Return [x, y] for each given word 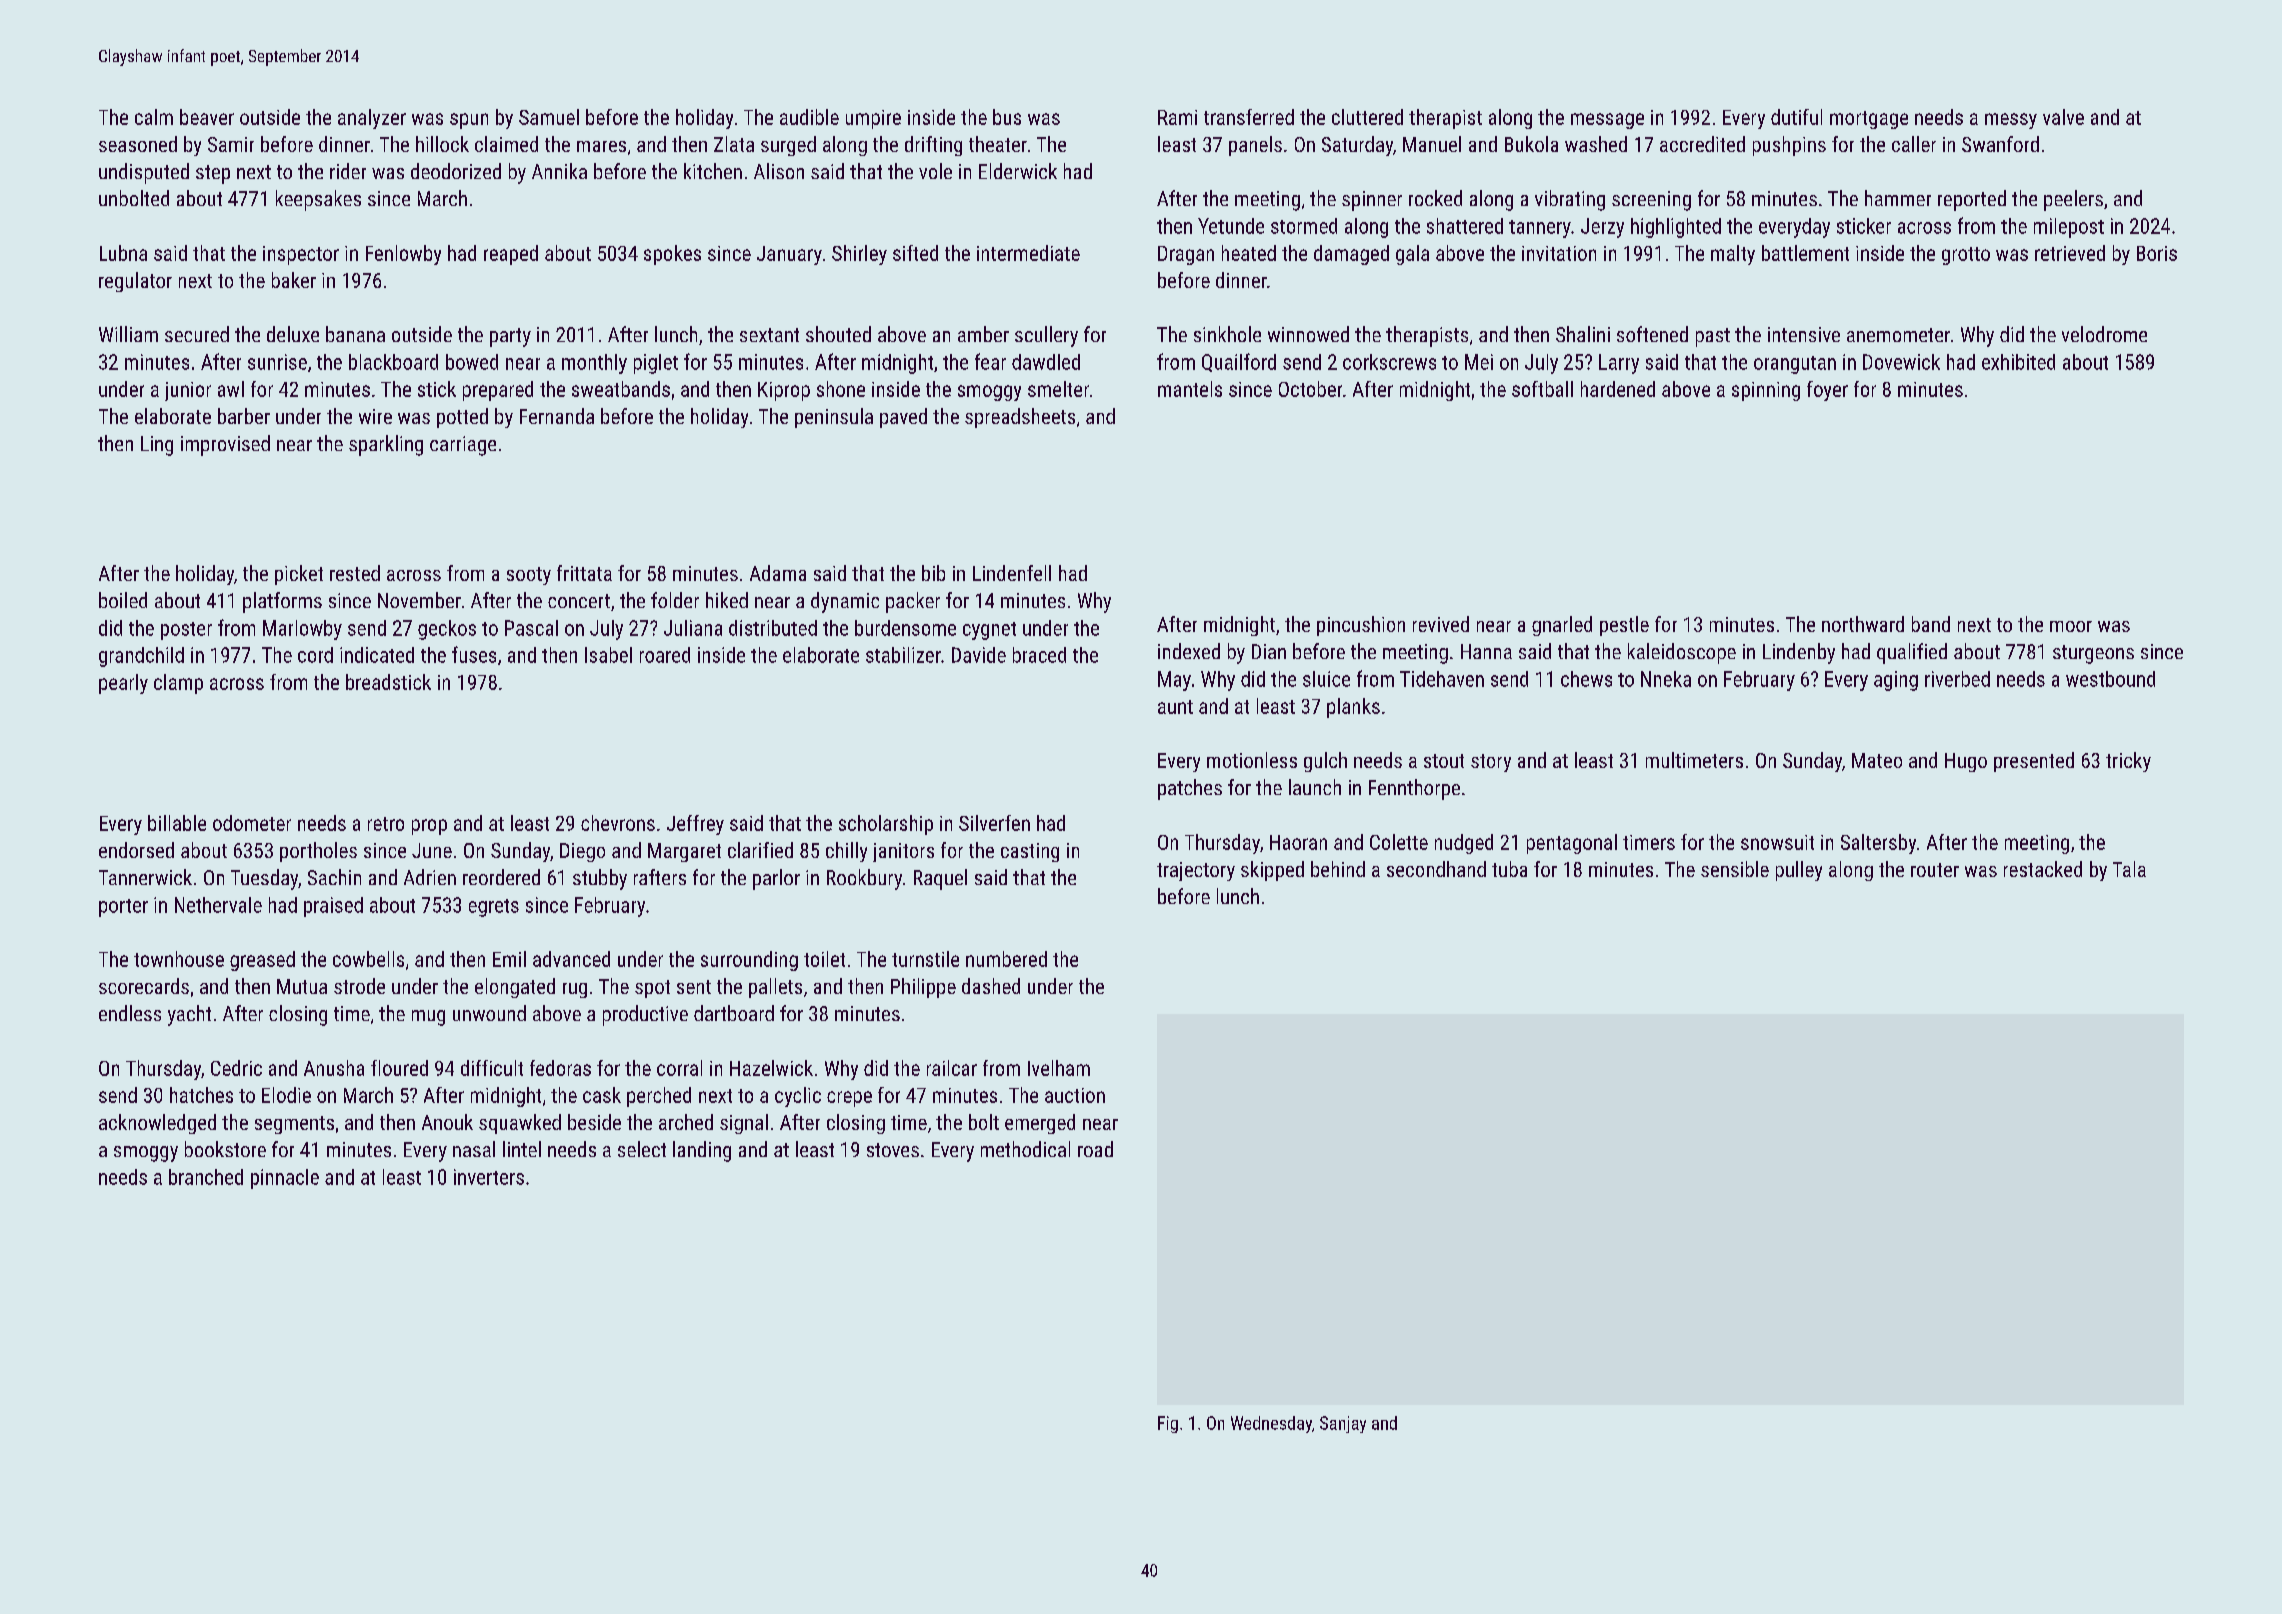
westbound [2110, 679]
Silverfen [994, 823]
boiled [123, 600]
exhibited [2018, 362]
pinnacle [285, 1179]
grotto [1966, 256]
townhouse [179, 959]
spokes [672, 255]
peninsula [834, 418]
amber [983, 334]
